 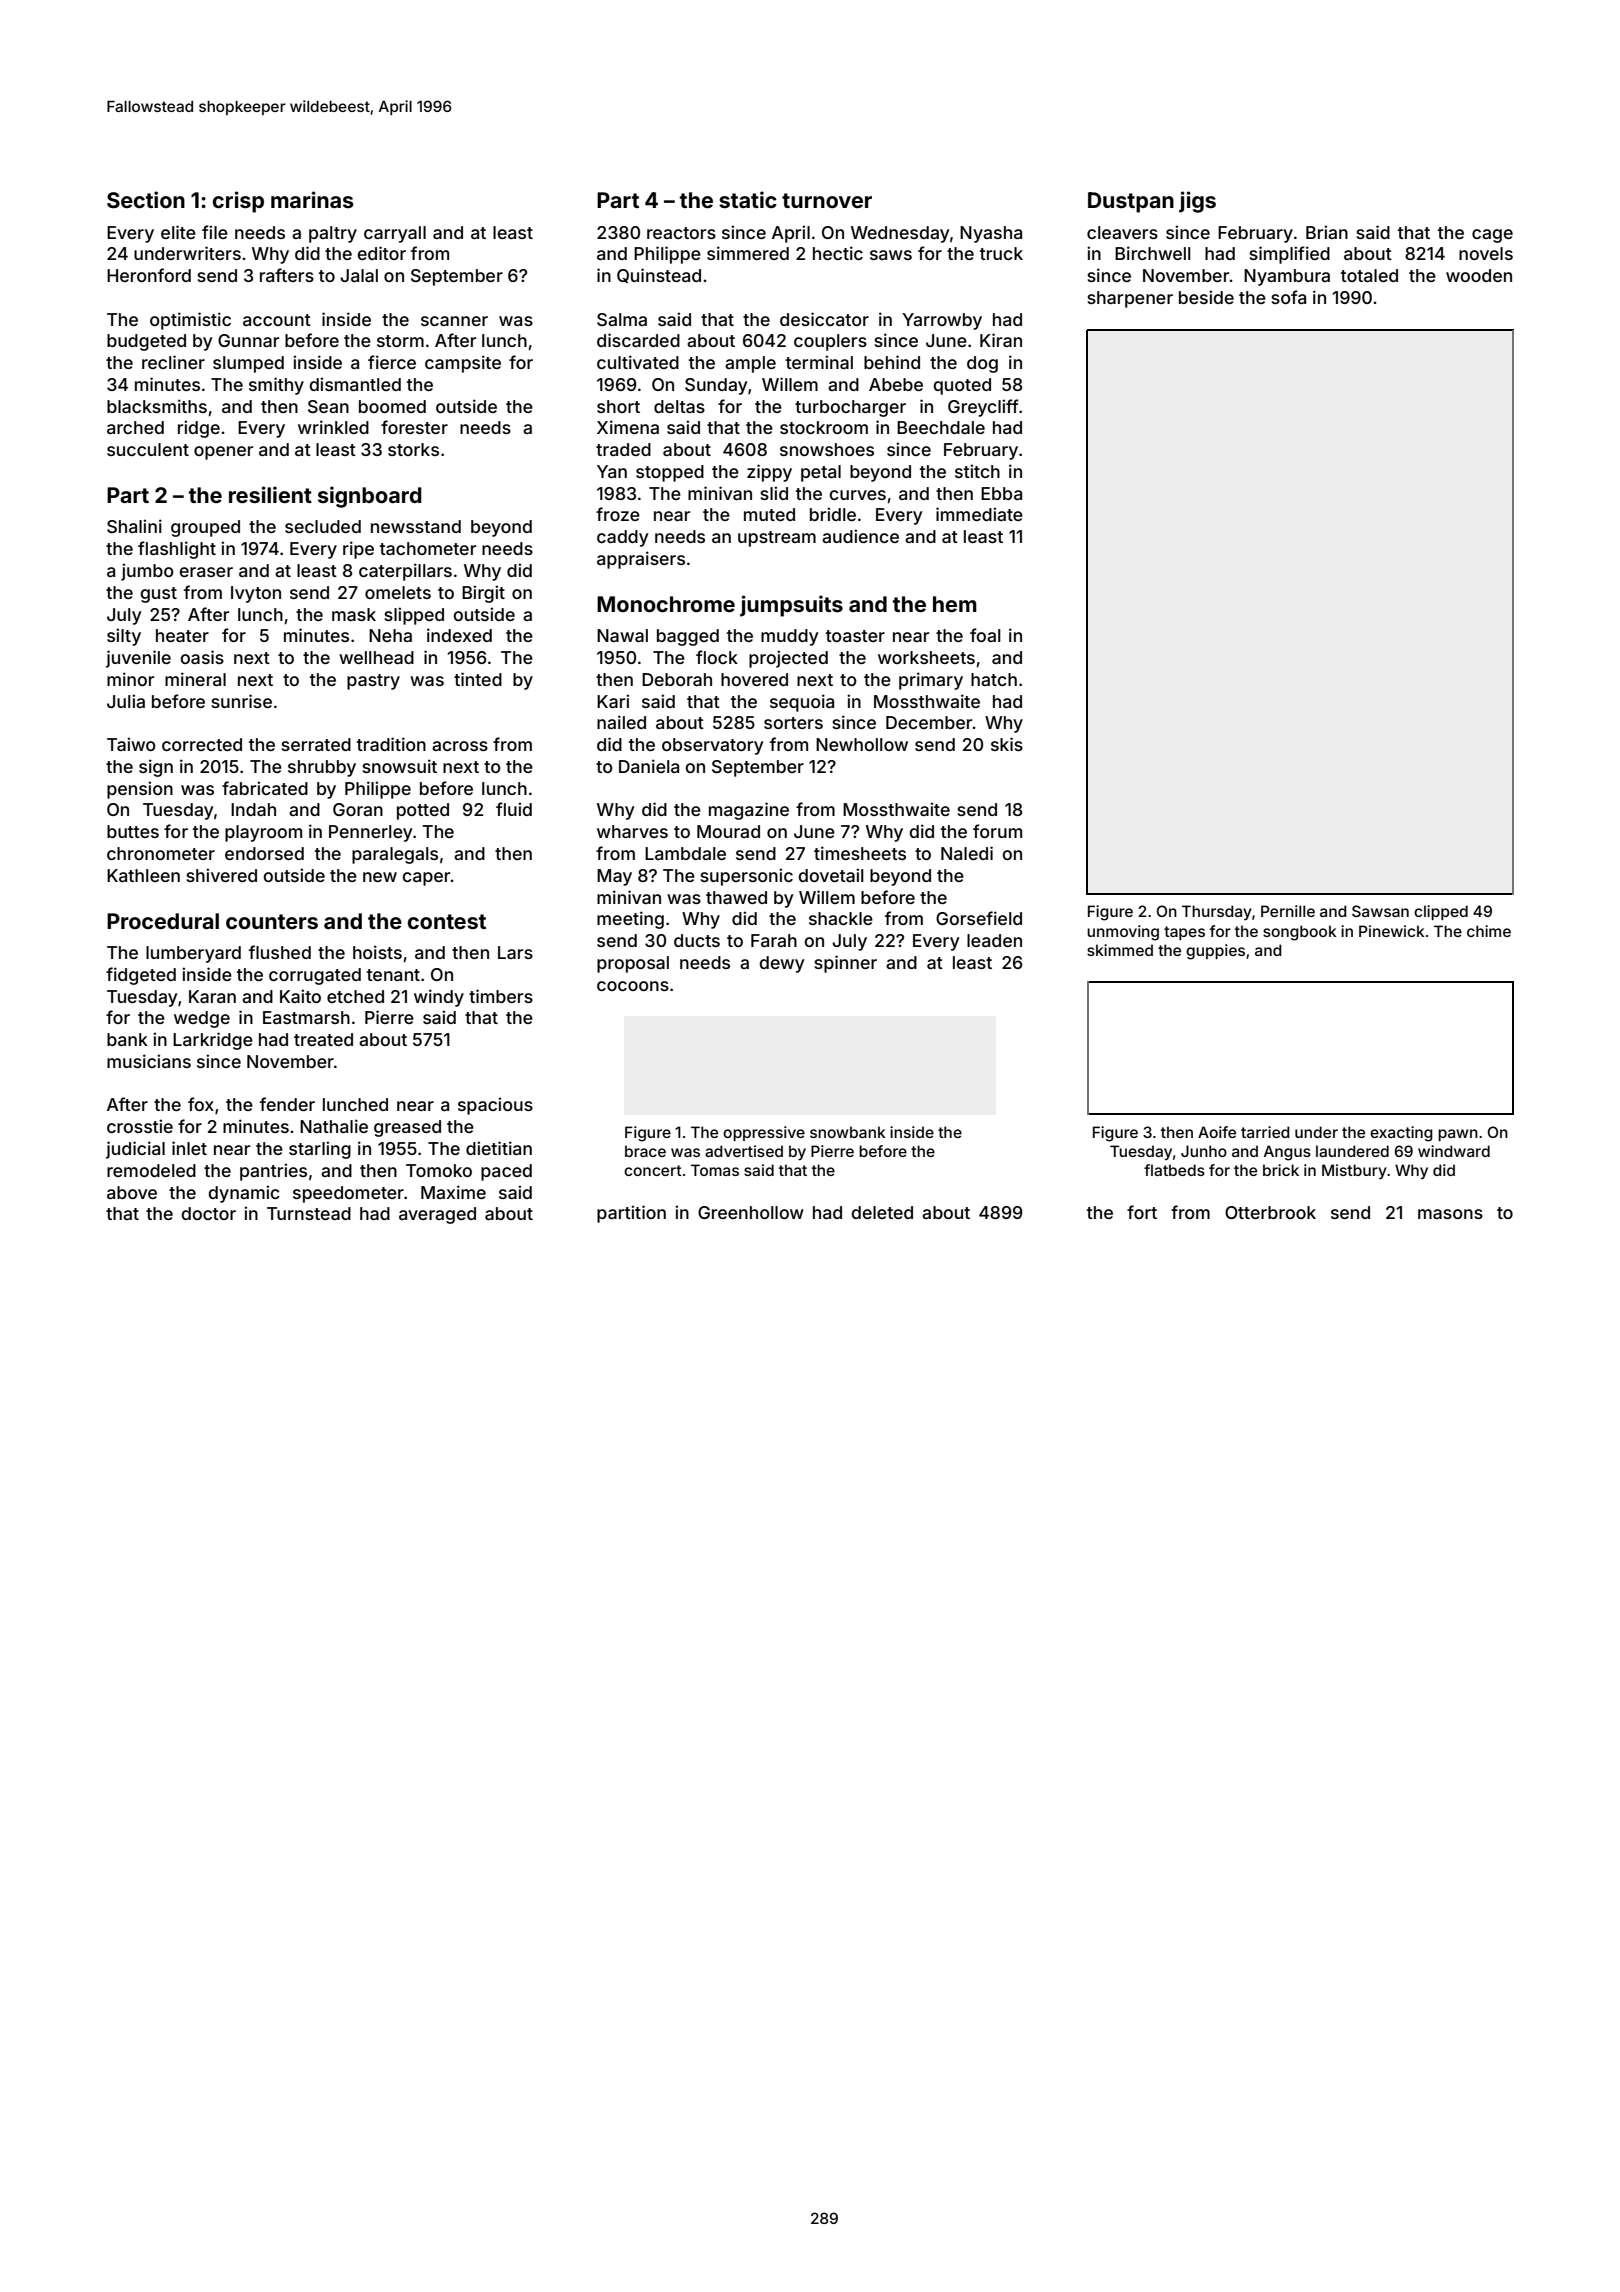 I want to click on deleted, so click(x=882, y=1212).
